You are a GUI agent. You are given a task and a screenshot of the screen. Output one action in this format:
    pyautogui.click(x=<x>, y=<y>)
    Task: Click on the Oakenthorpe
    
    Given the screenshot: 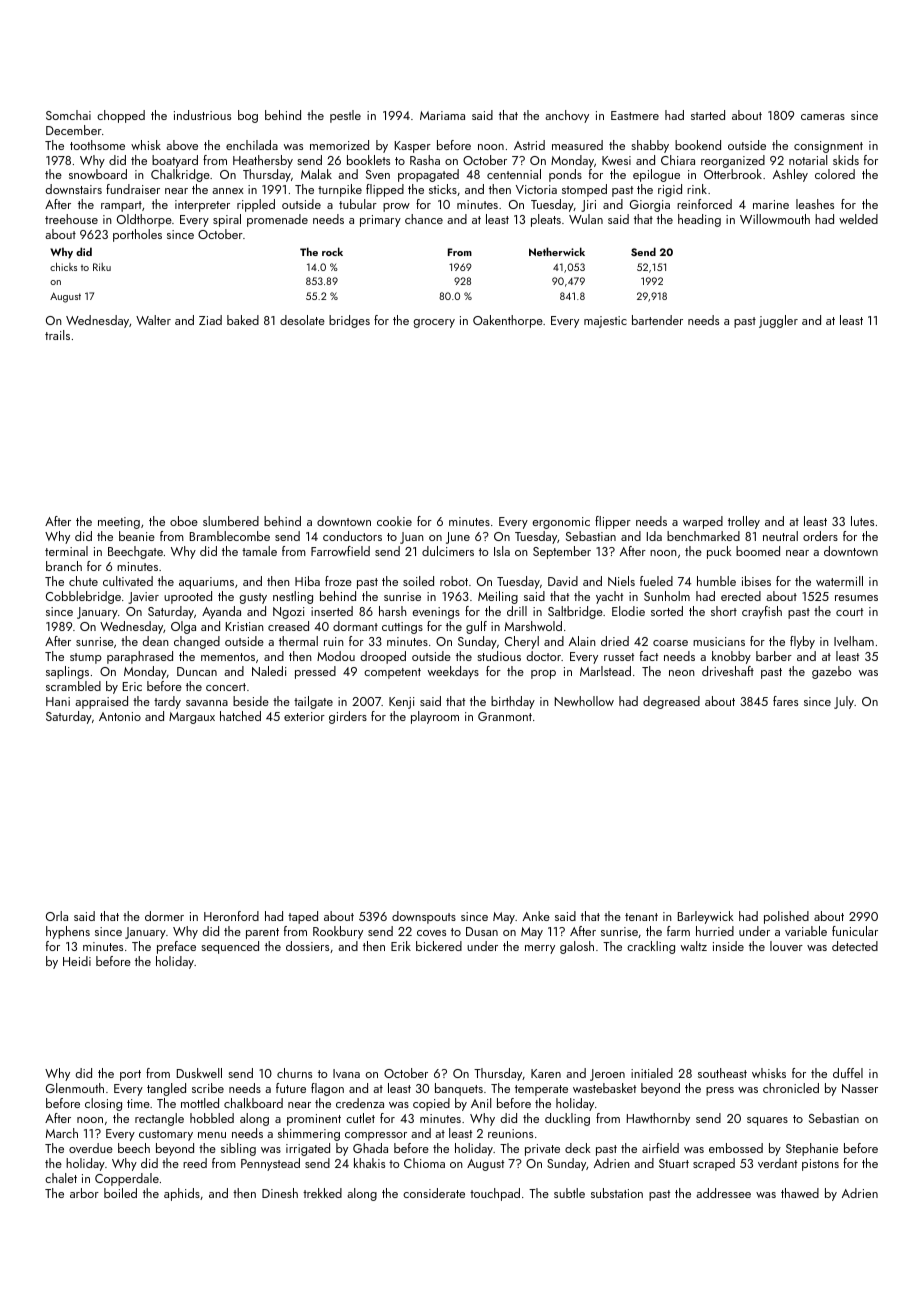 What is the action you would take?
    pyautogui.click(x=508, y=321)
